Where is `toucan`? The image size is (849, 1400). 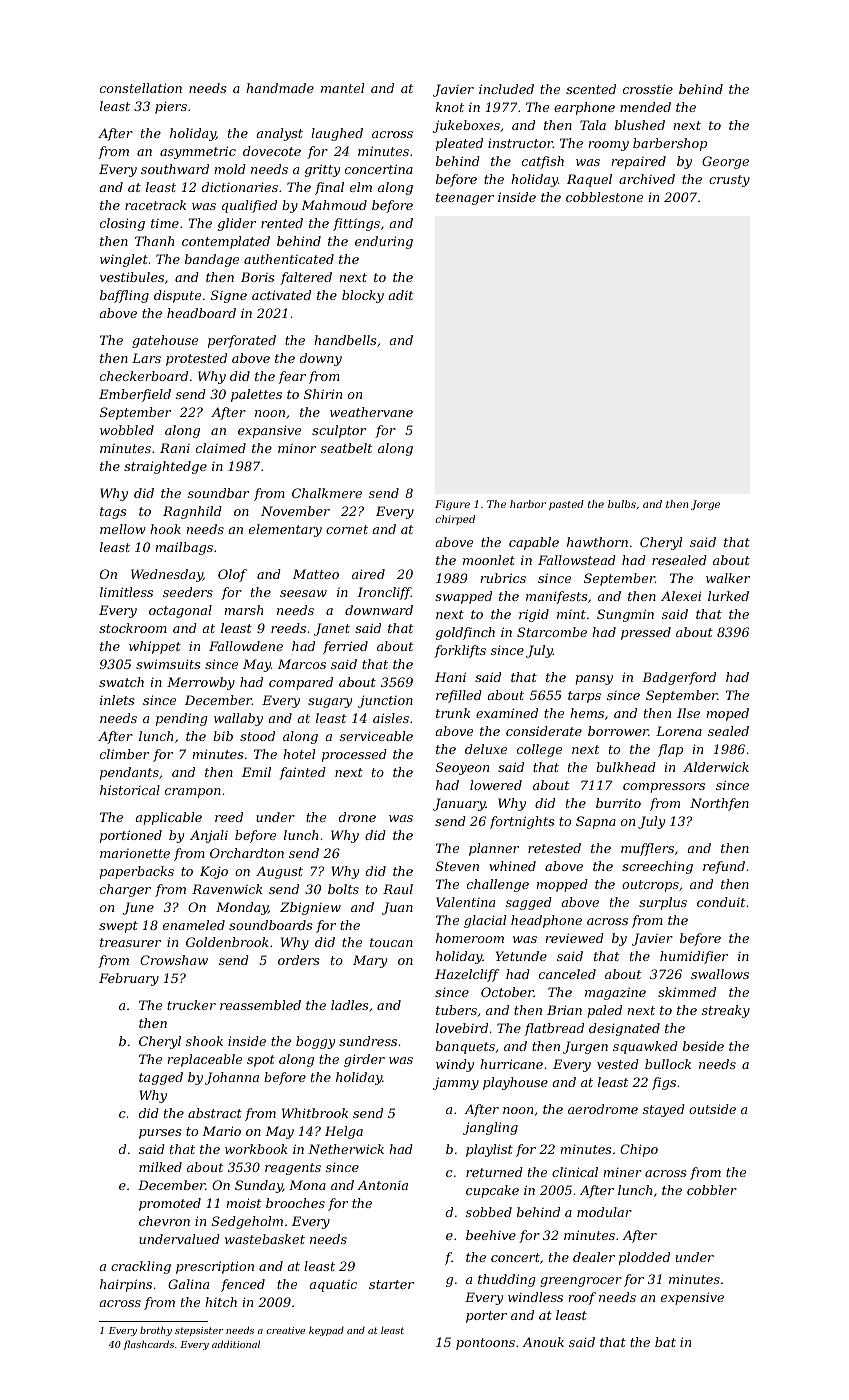 toucan is located at coordinates (391, 942).
